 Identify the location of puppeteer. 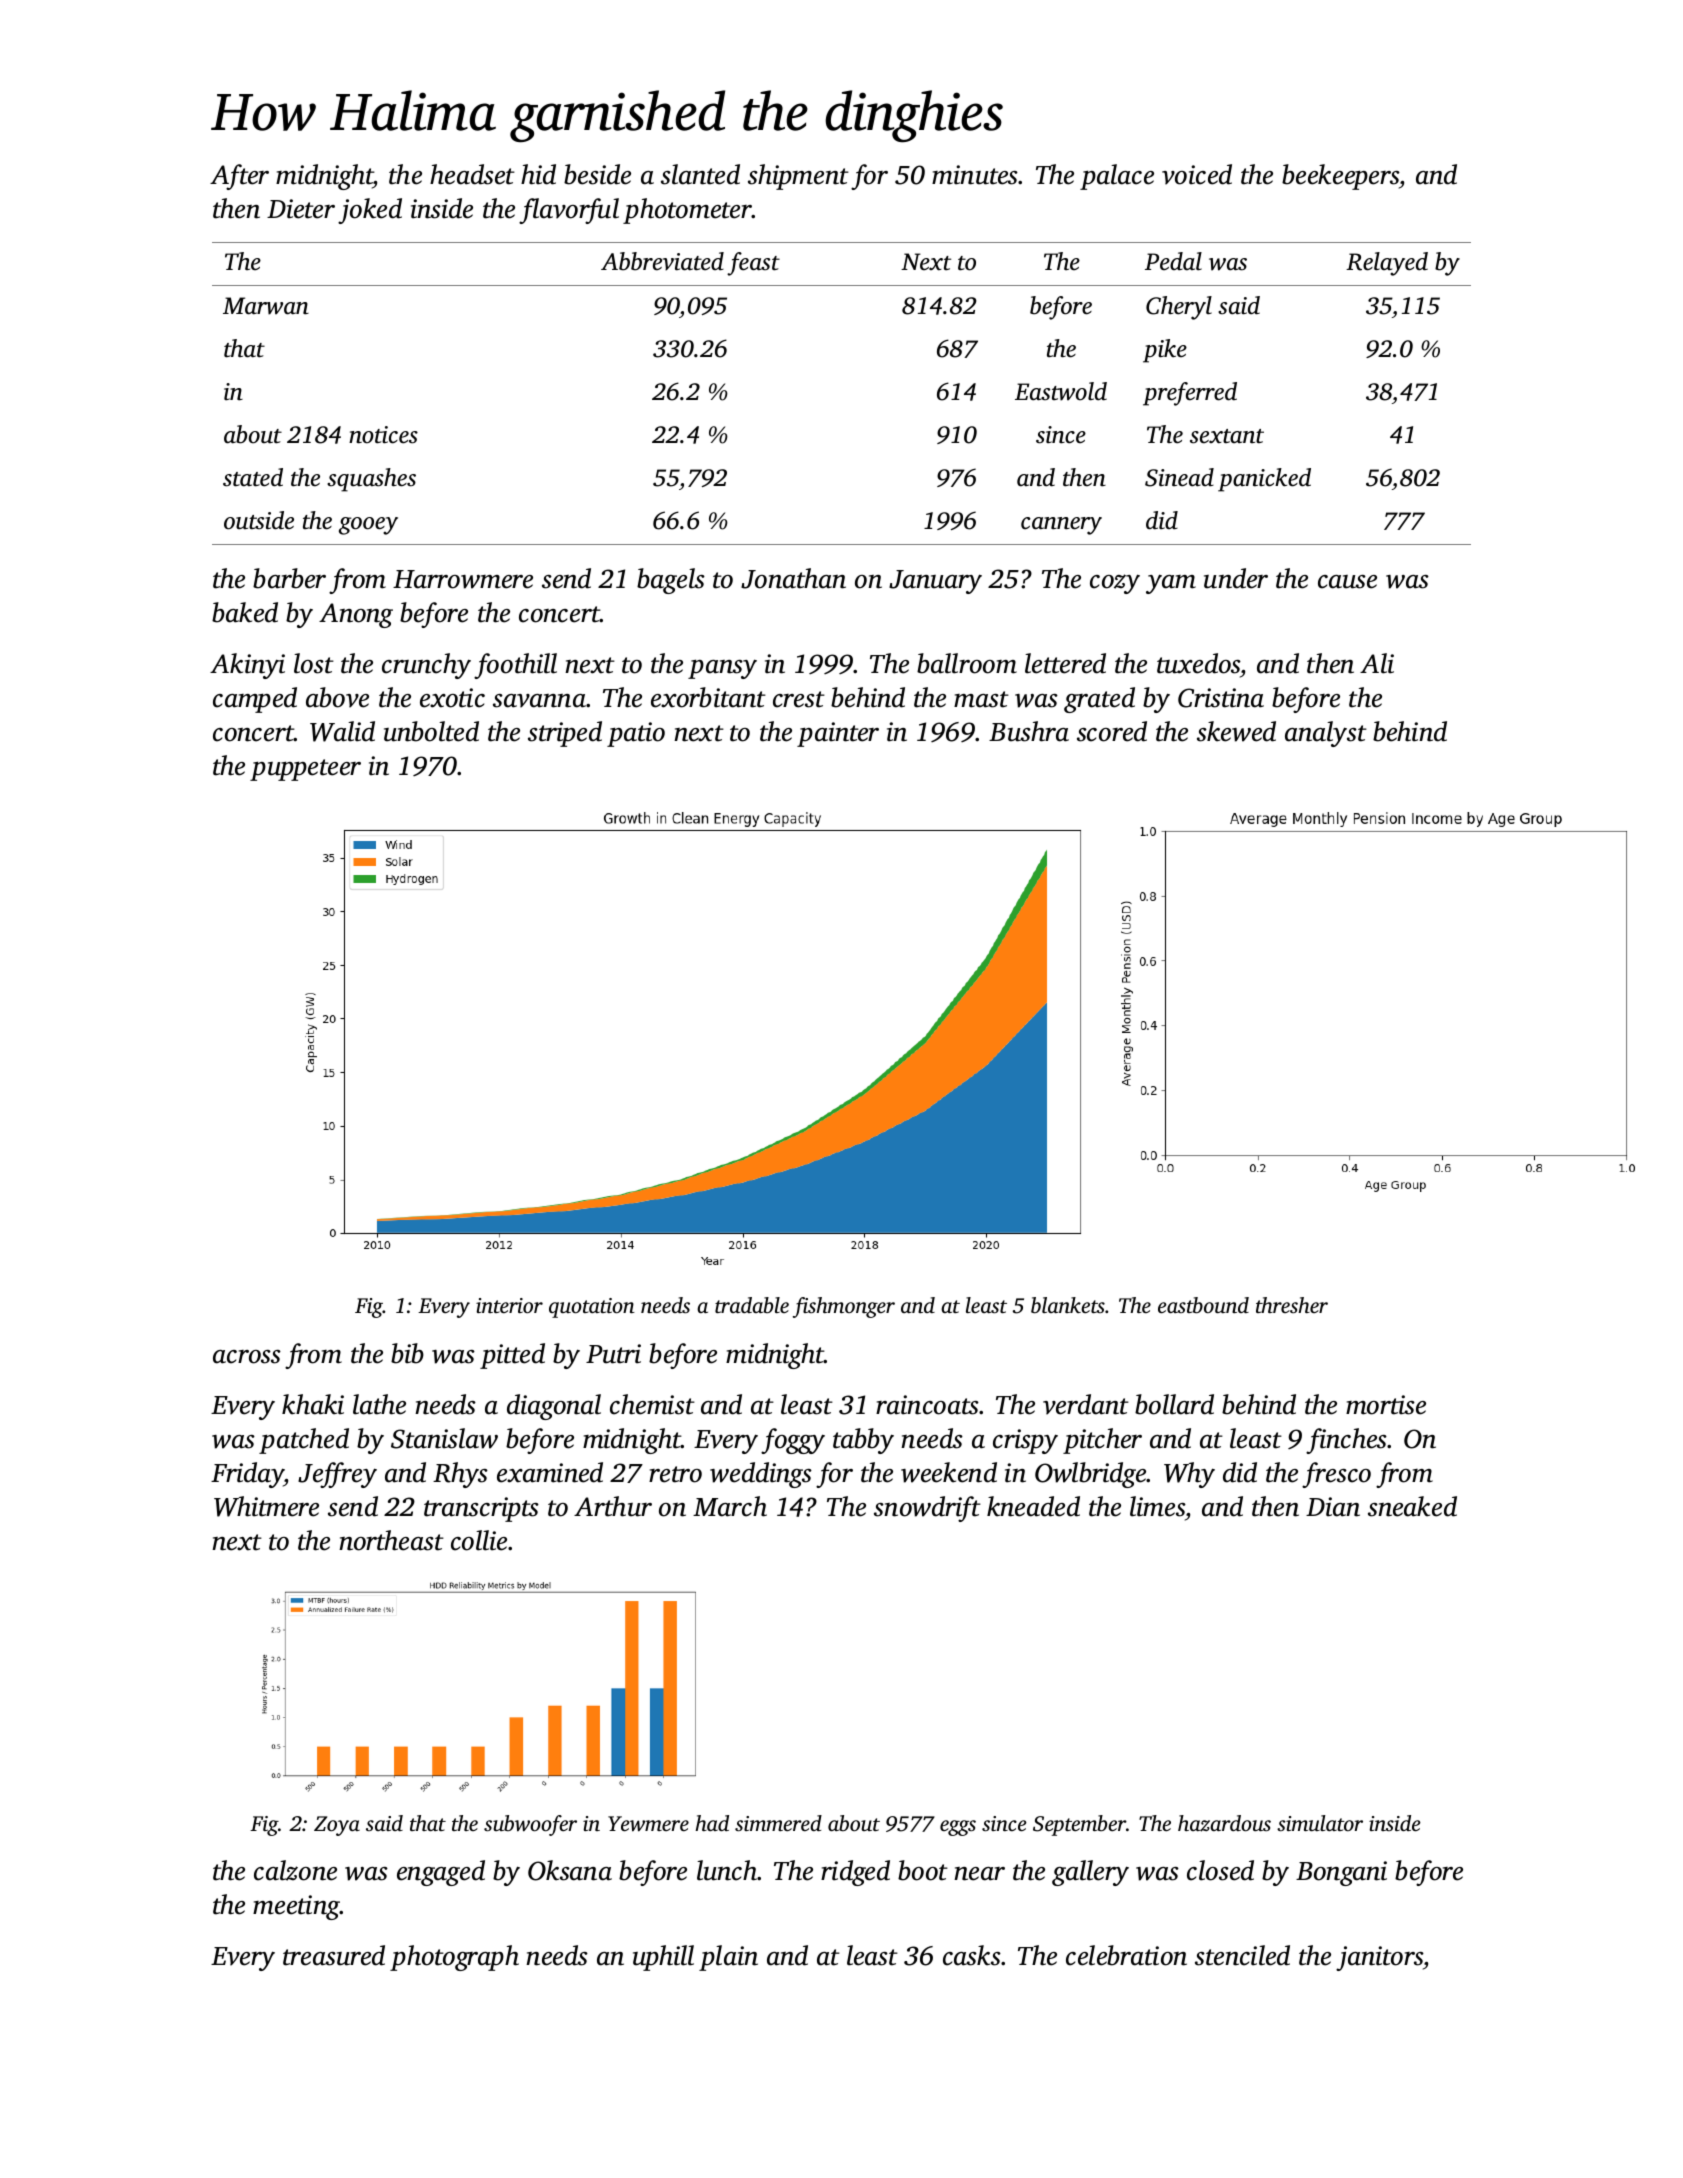
(305, 770).
